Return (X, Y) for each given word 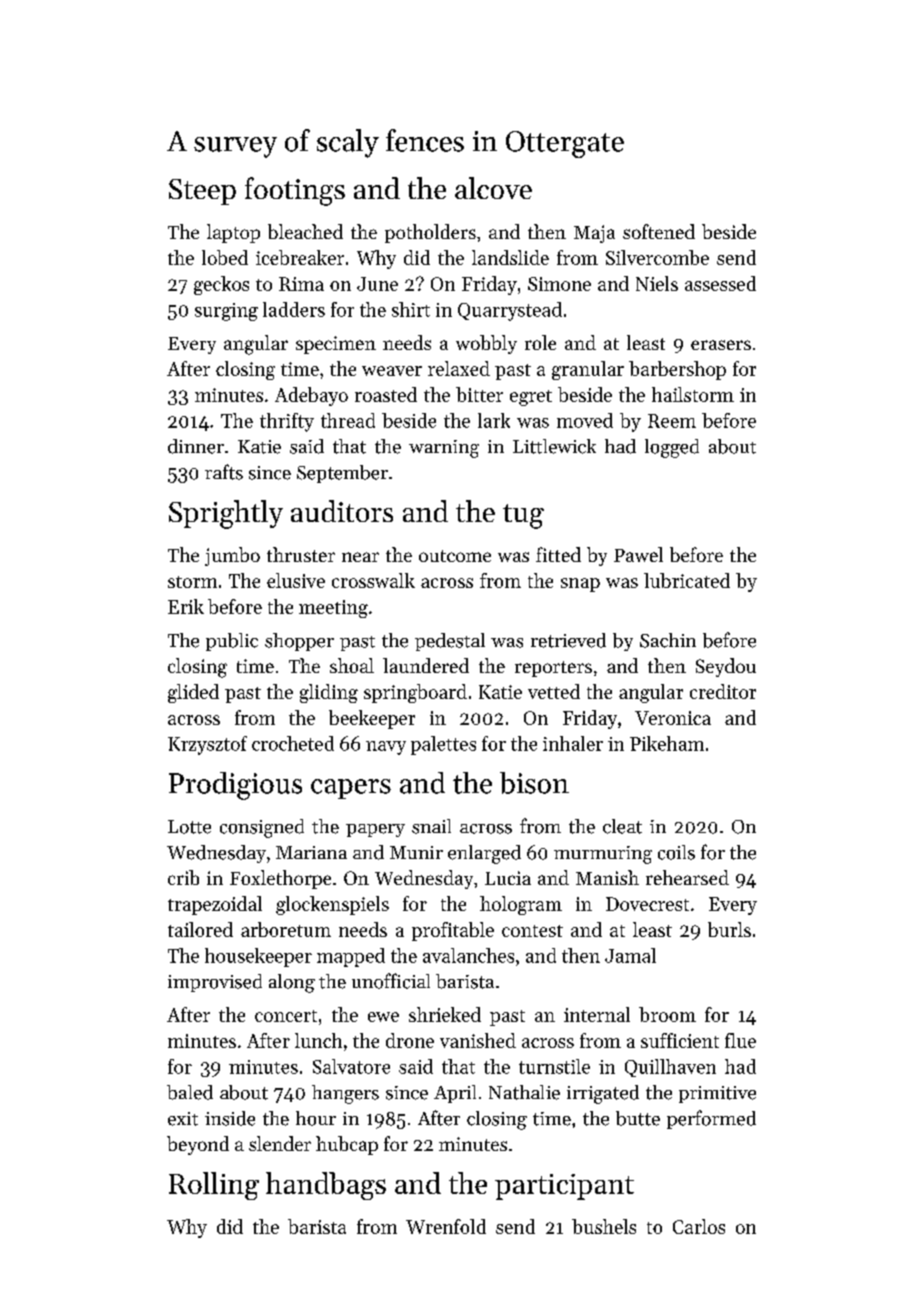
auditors (342, 511)
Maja (594, 234)
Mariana (311, 852)
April (455, 1094)
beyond (198, 1145)
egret (531, 398)
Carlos (699, 1226)
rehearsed (687, 877)
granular (588, 370)
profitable (453, 931)
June (377, 284)
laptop (233, 233)
